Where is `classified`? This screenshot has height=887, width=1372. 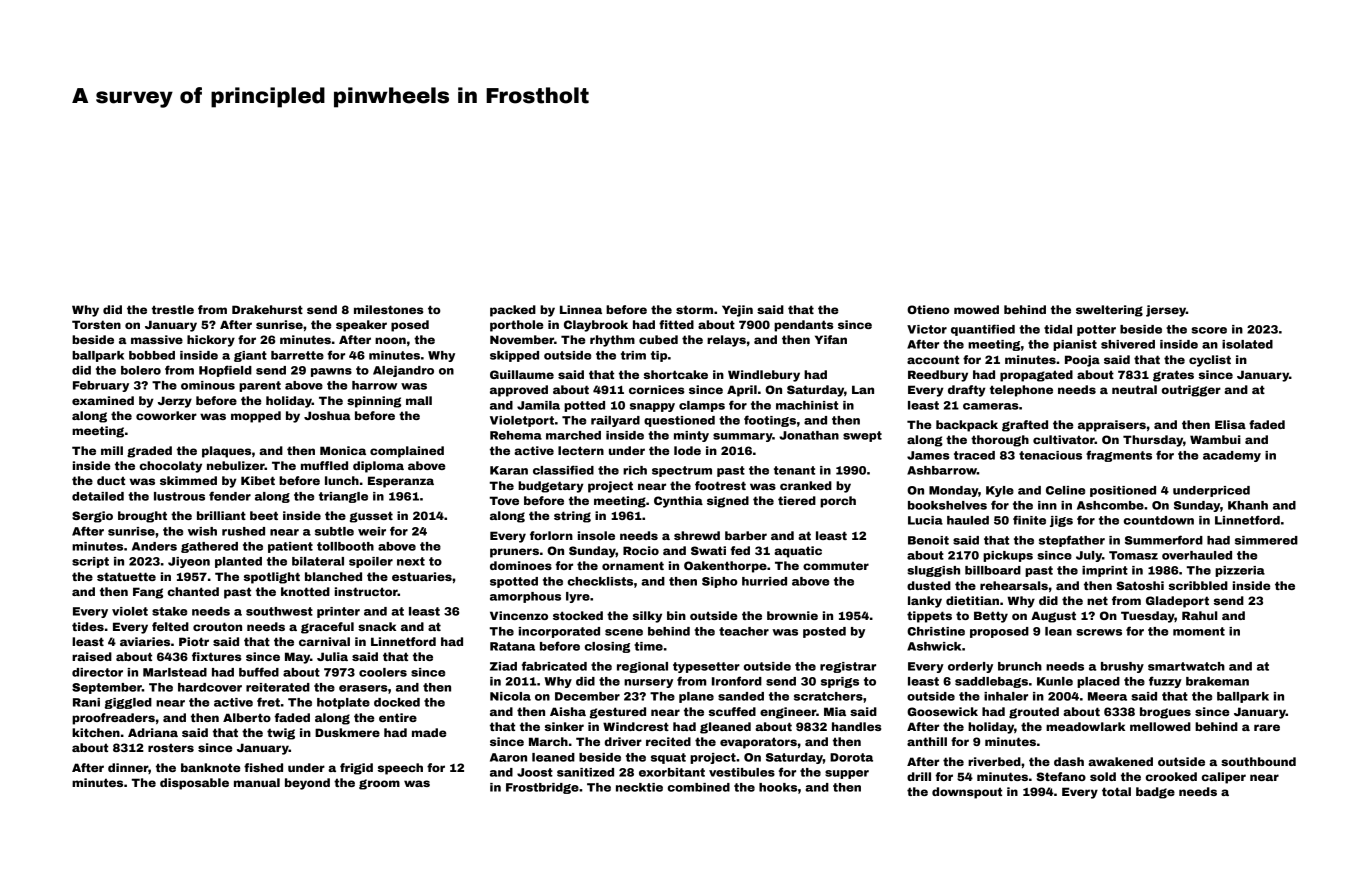 classified is located at coordinates (563, 470).
